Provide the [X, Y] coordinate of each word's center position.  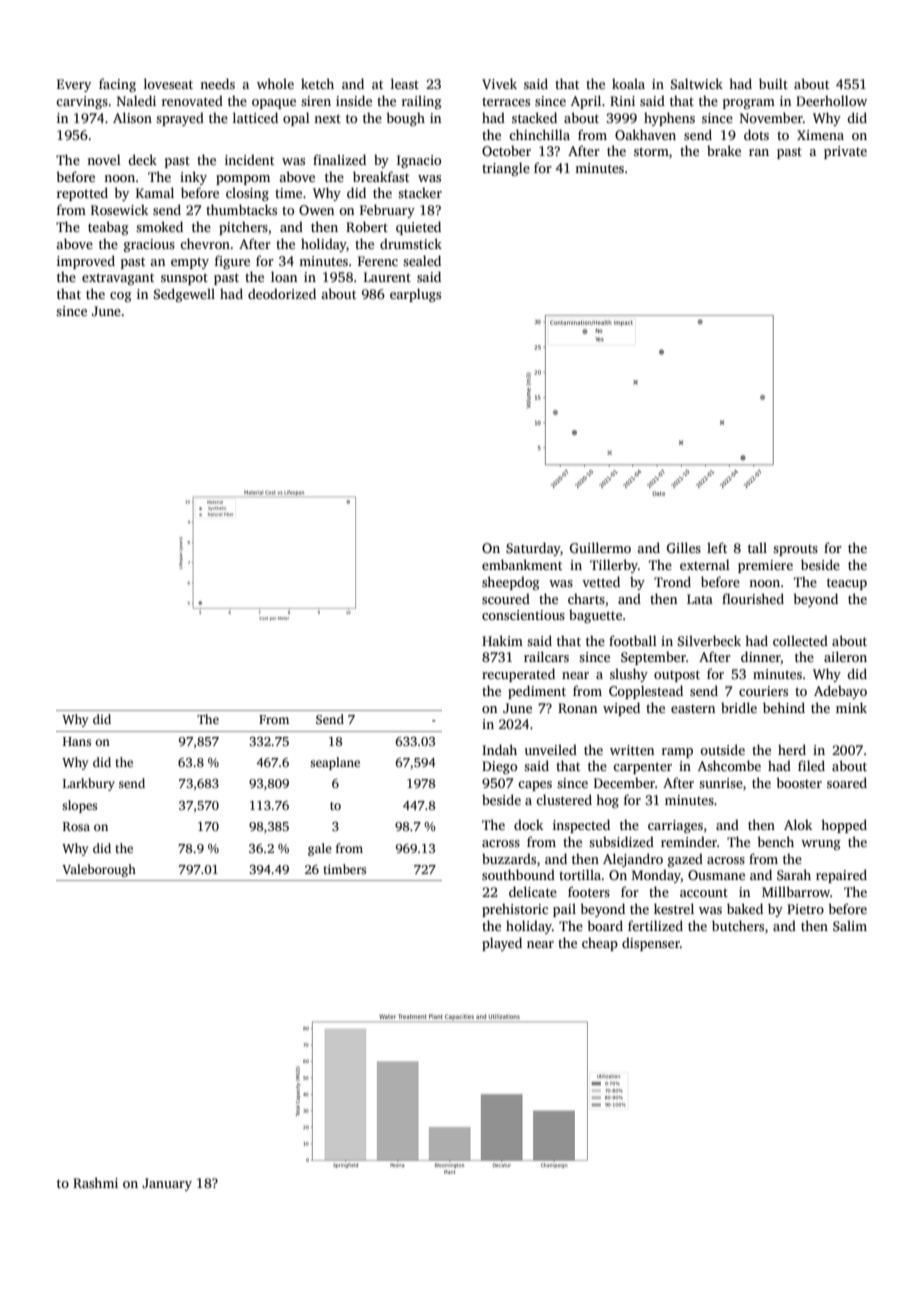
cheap [600, 944]
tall [757, 547]
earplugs [415, 295]
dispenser [651, 944]
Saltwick [697, 83]
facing [117, 85]
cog [121, 297]
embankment [522, 564]
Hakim [502, 640]
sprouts [795, 550]
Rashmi [95, 1182]
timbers [344, 869]
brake [724, 150]
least [405, 83]
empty [190, 263]
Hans [77, 741]
